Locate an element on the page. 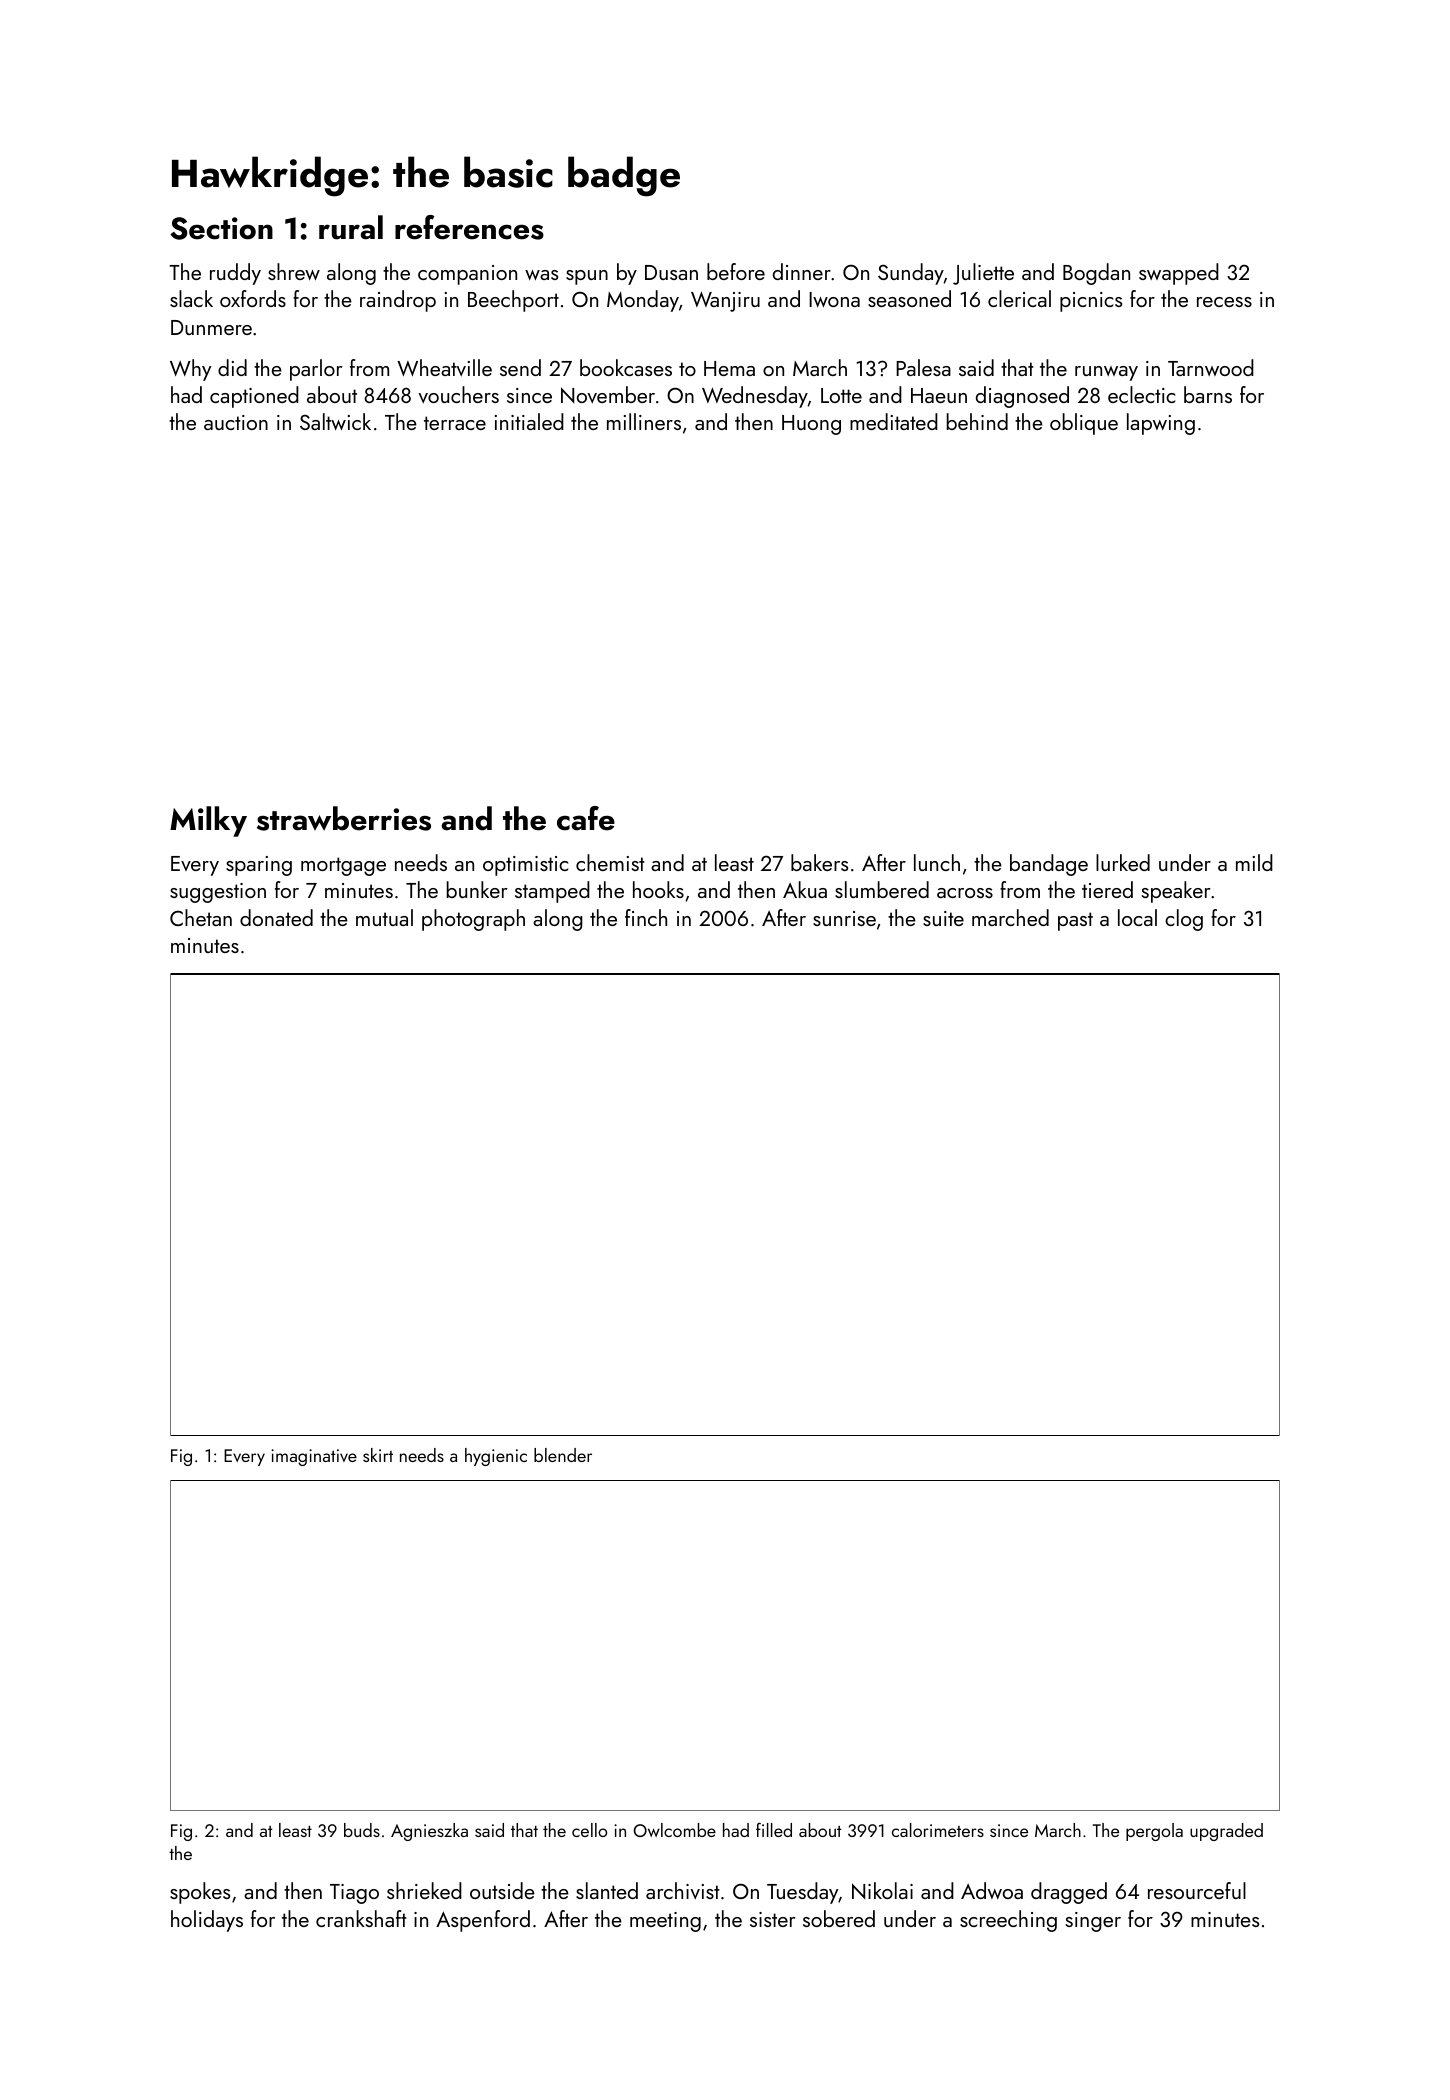  holidays is located at coordinates (207, 1921).
